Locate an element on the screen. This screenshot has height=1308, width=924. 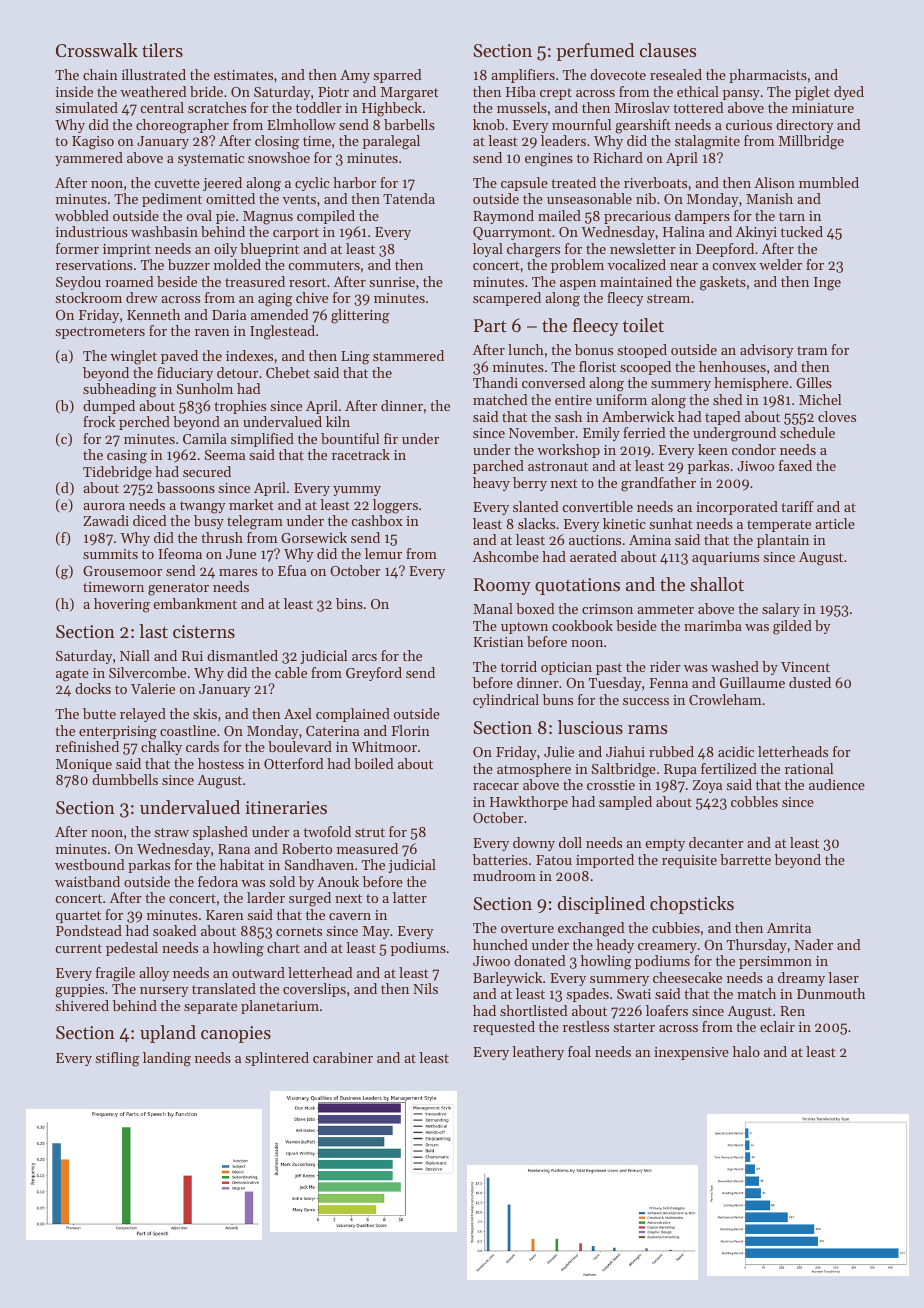
shallot is located at coordinates (717, 584).
